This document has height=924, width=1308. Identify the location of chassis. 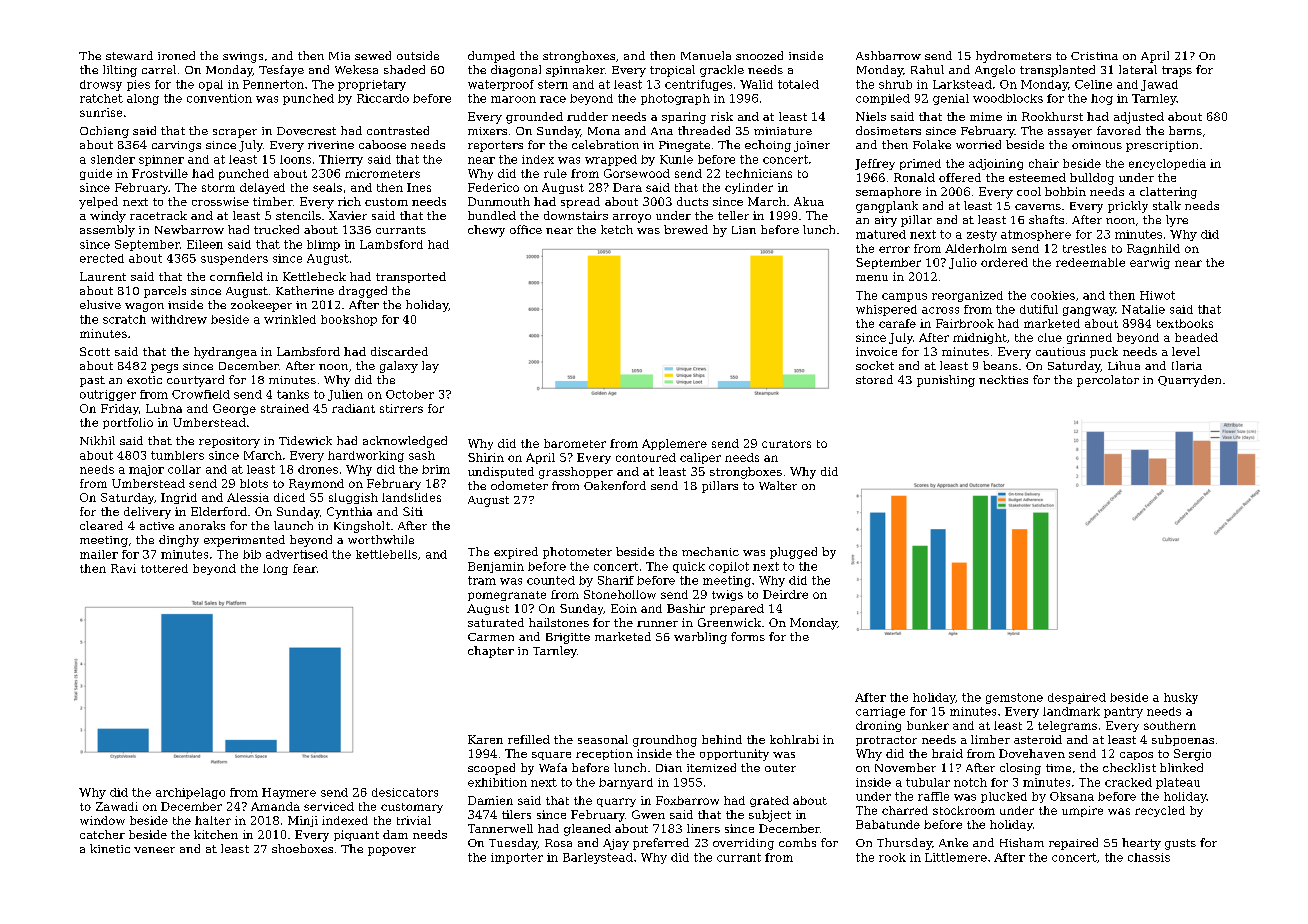
(1149, 857).
